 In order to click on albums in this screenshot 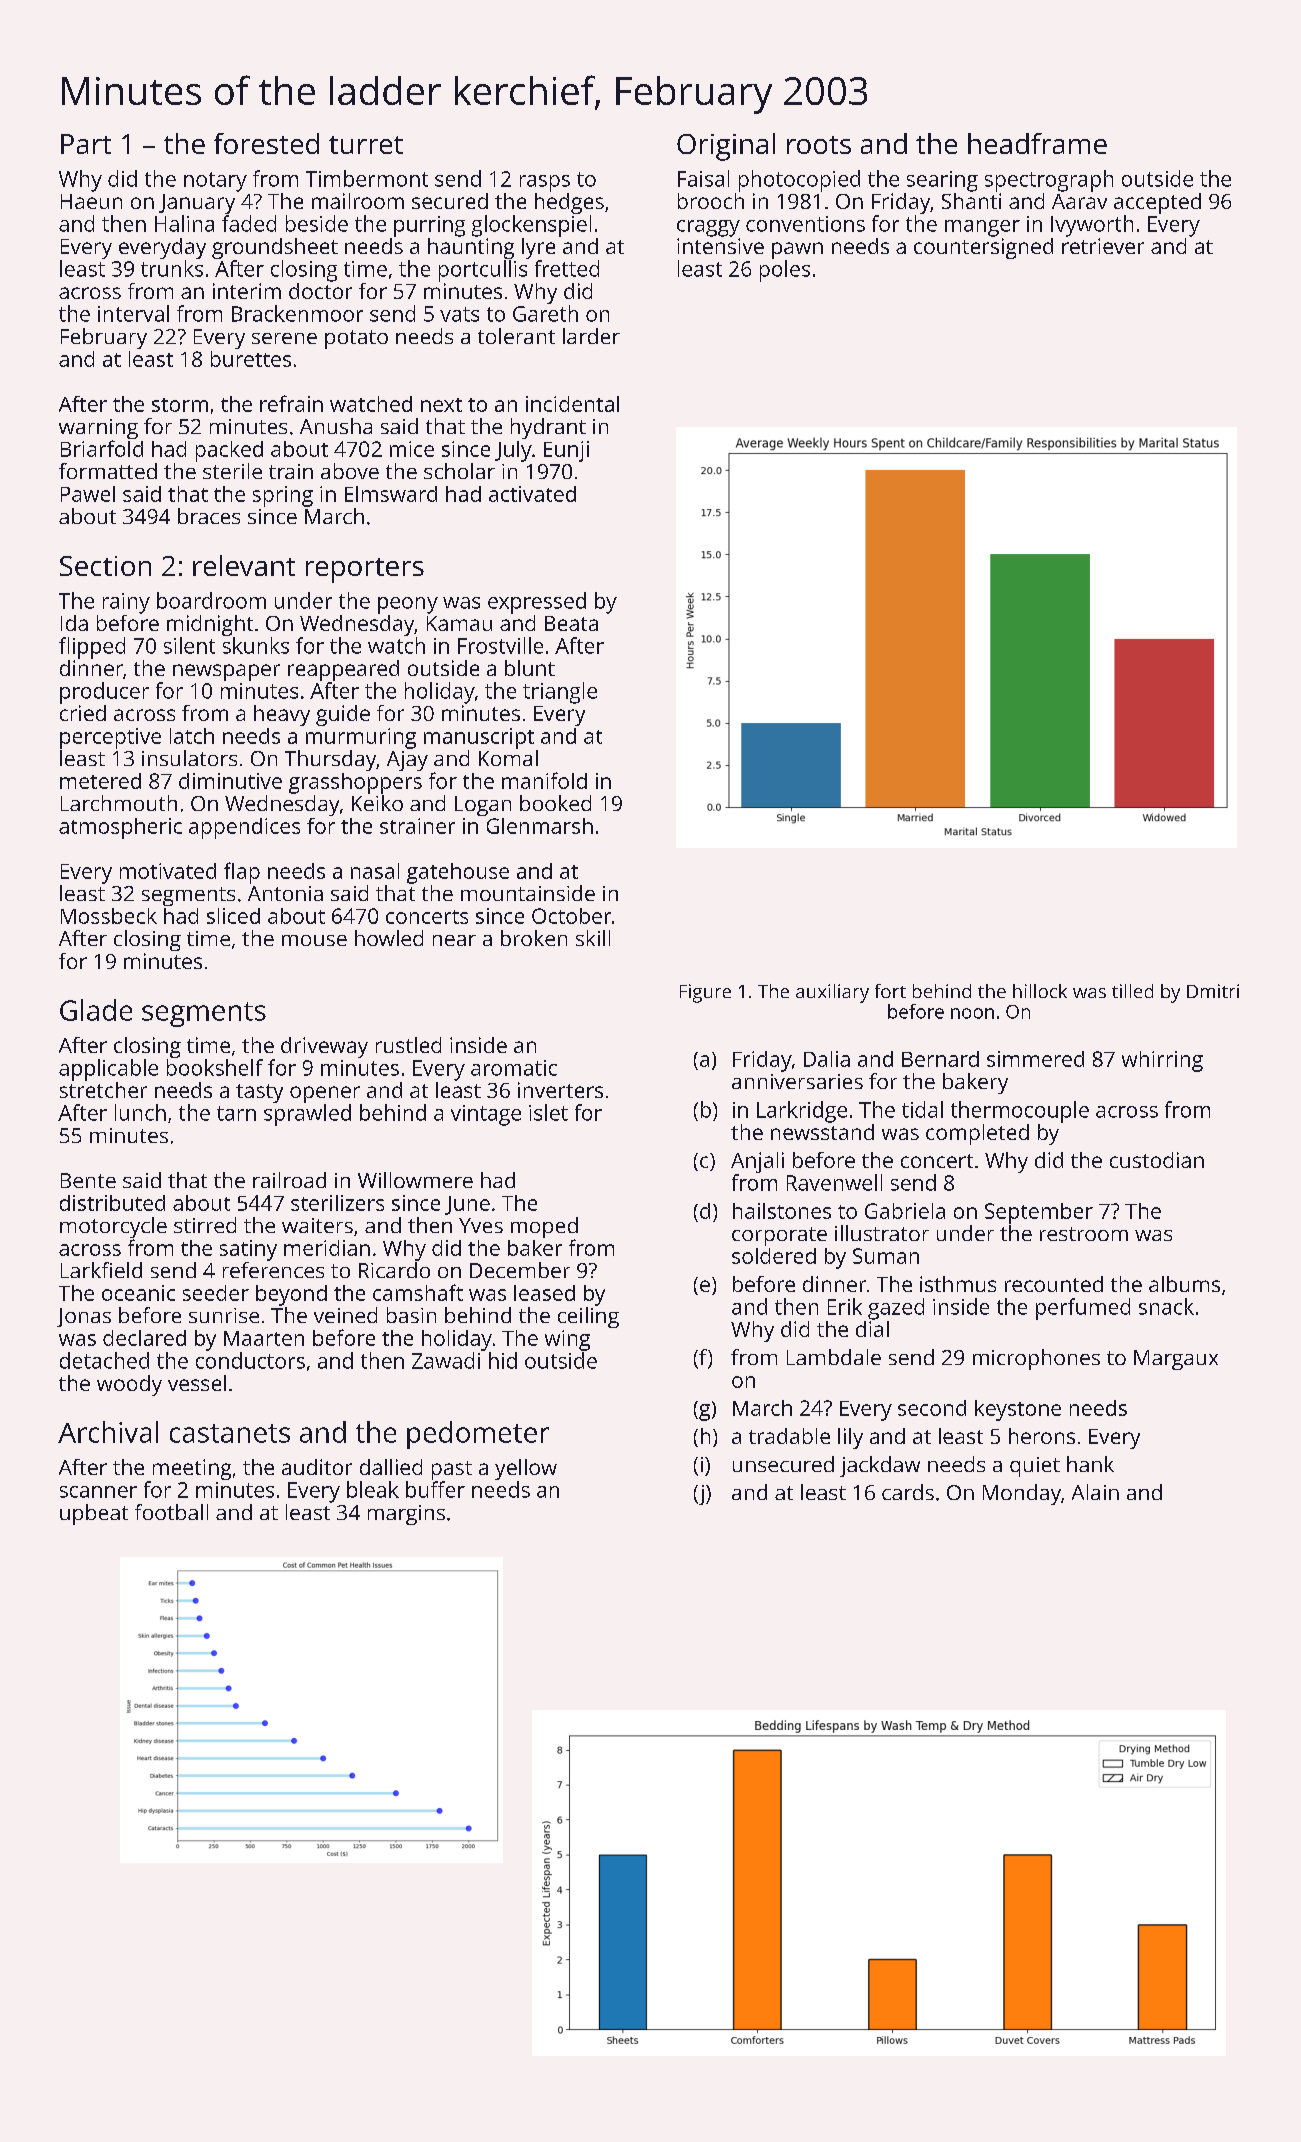, I will do `click(1184, 1284)`.
